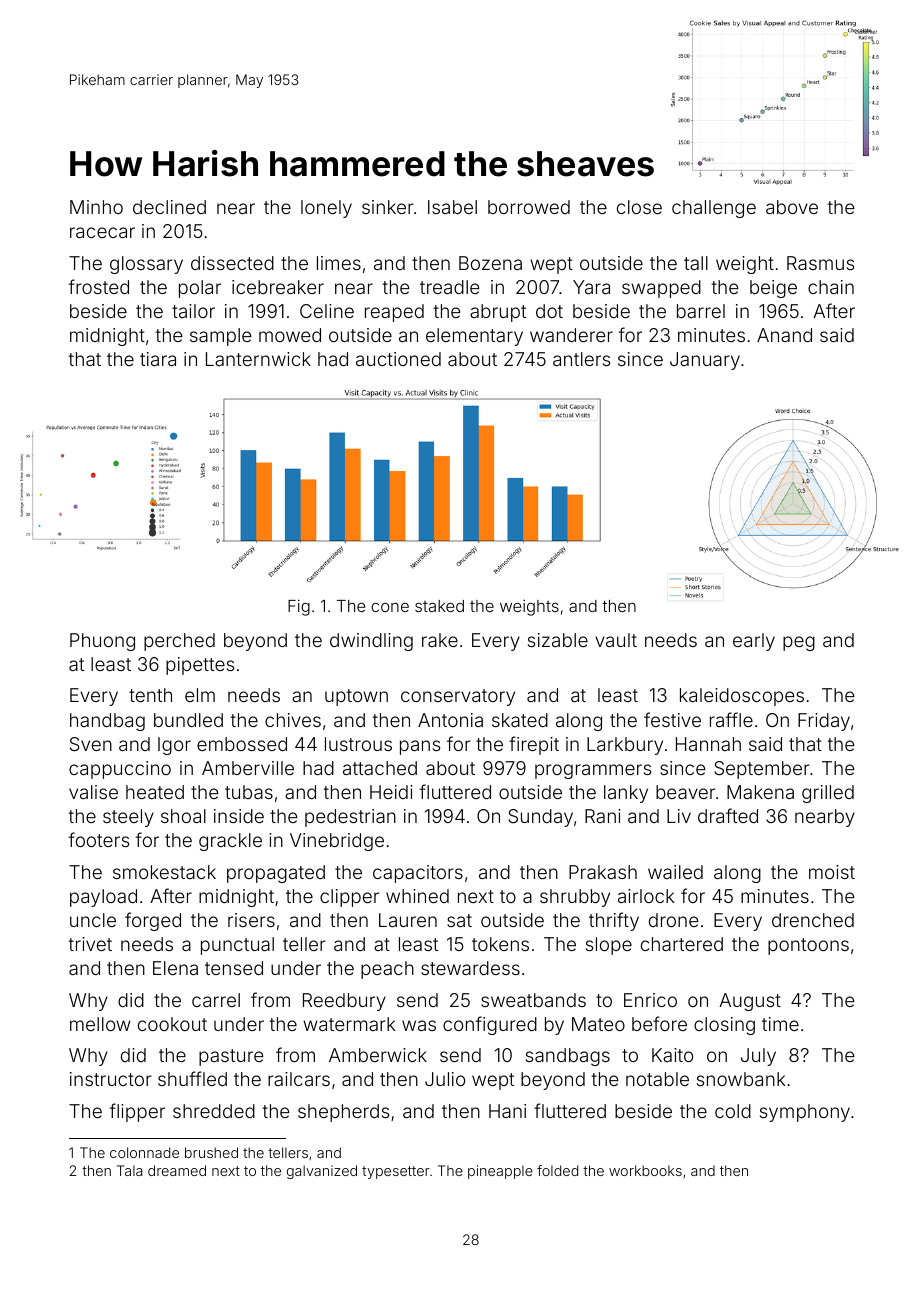 The width and height of the screenshot is (924, 1314). What do you see at coordinates (450, 720) in the screenshot?
I see `Antonia` at bounding box center [450, 720].
